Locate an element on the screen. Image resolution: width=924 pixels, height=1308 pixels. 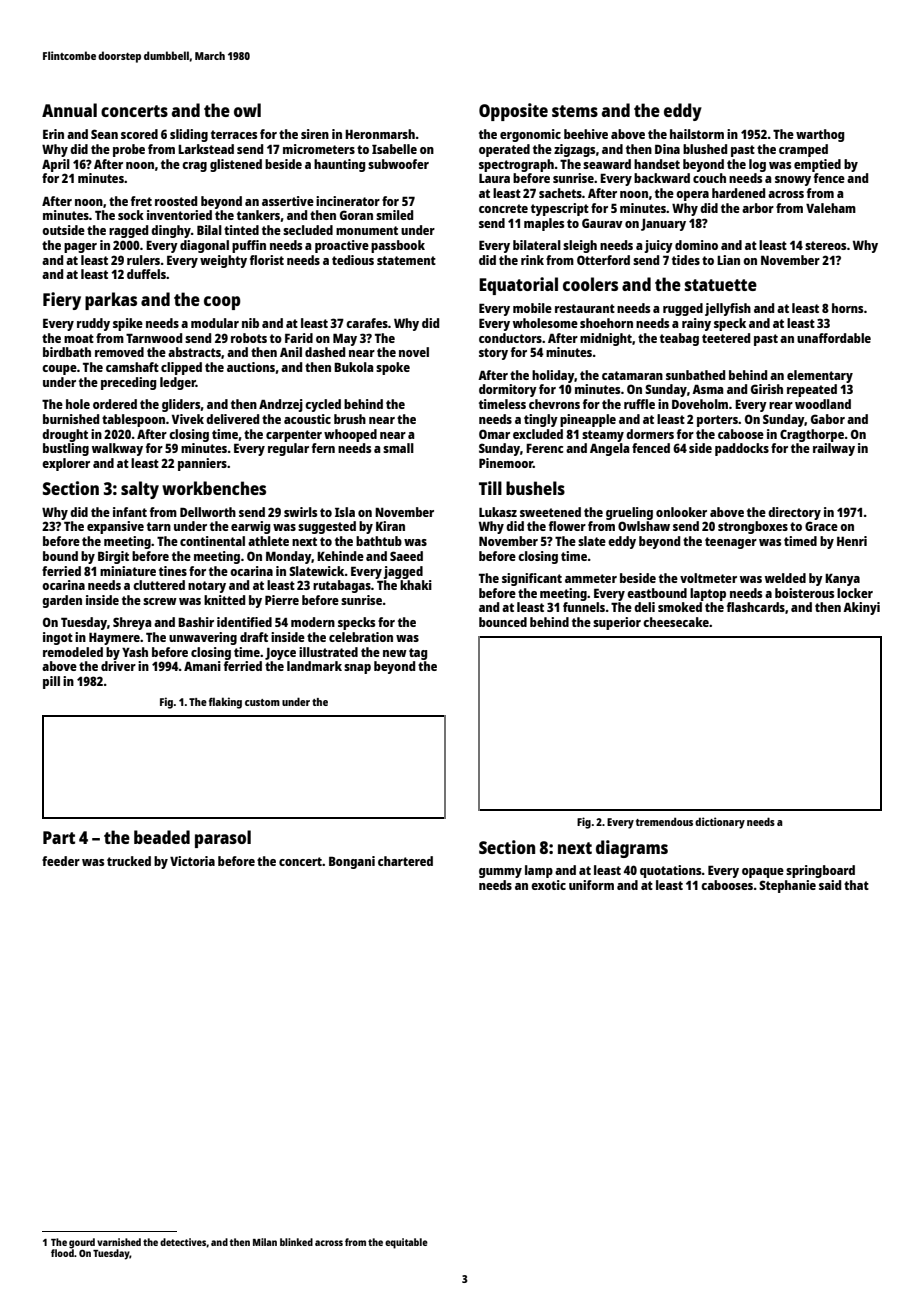
custom is located at coordinates (262, 702).
